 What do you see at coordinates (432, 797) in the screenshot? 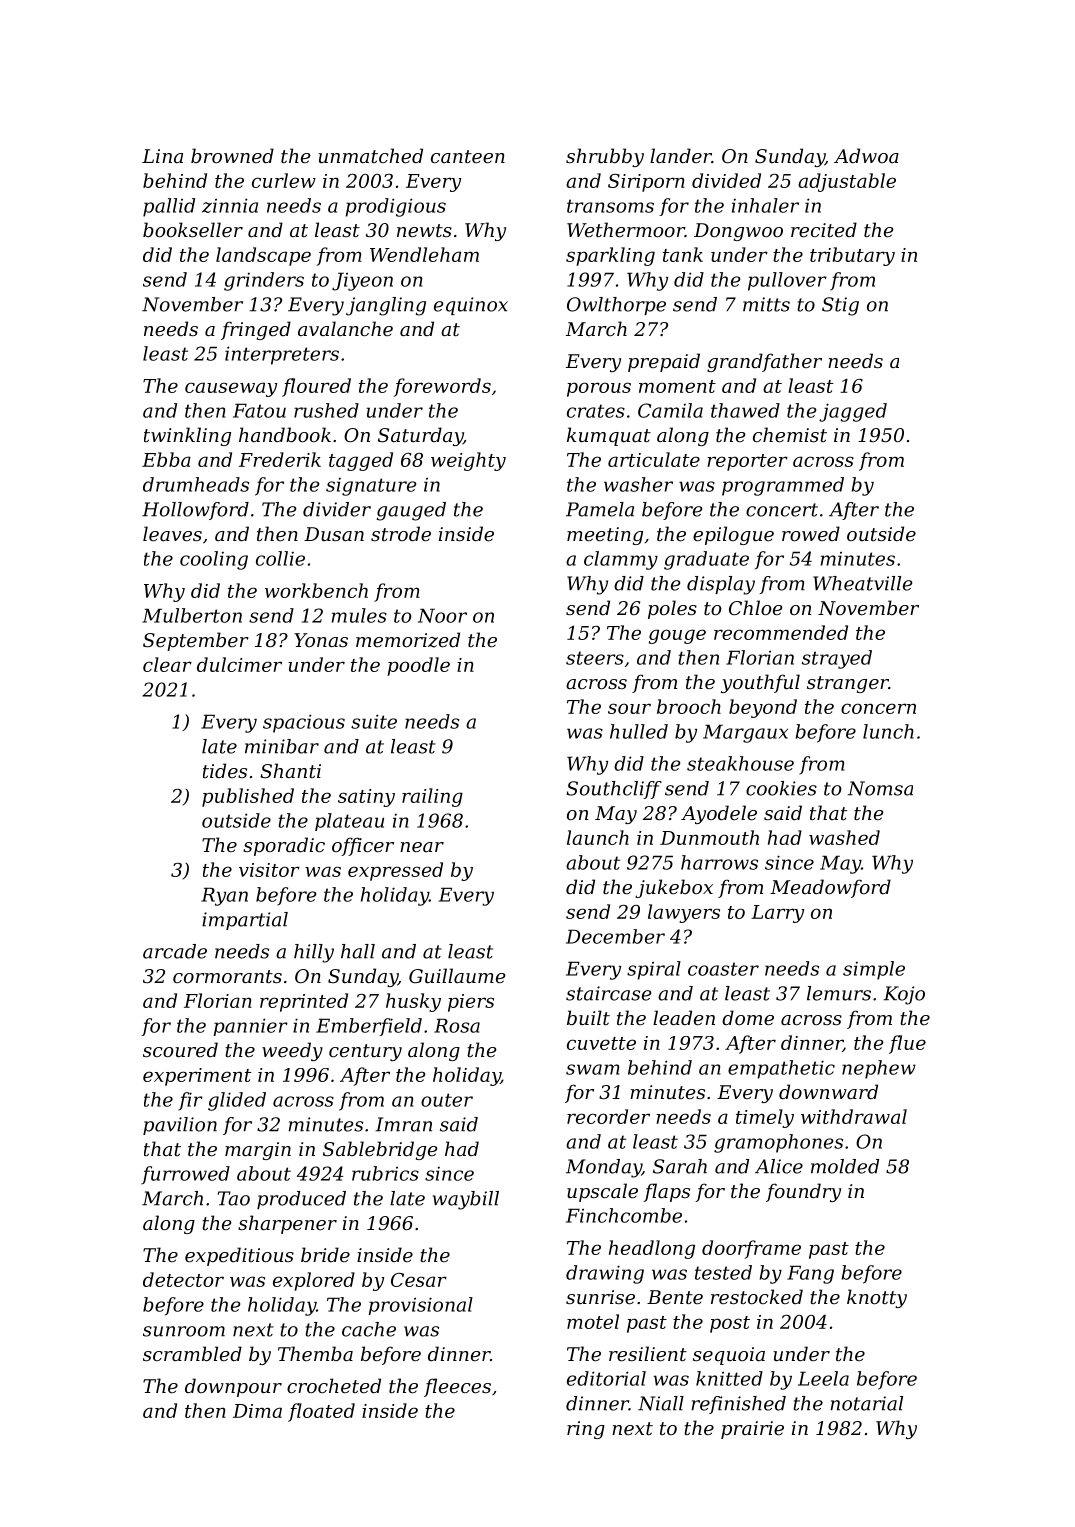
I see `railing` at bounding box center [432, 797].
